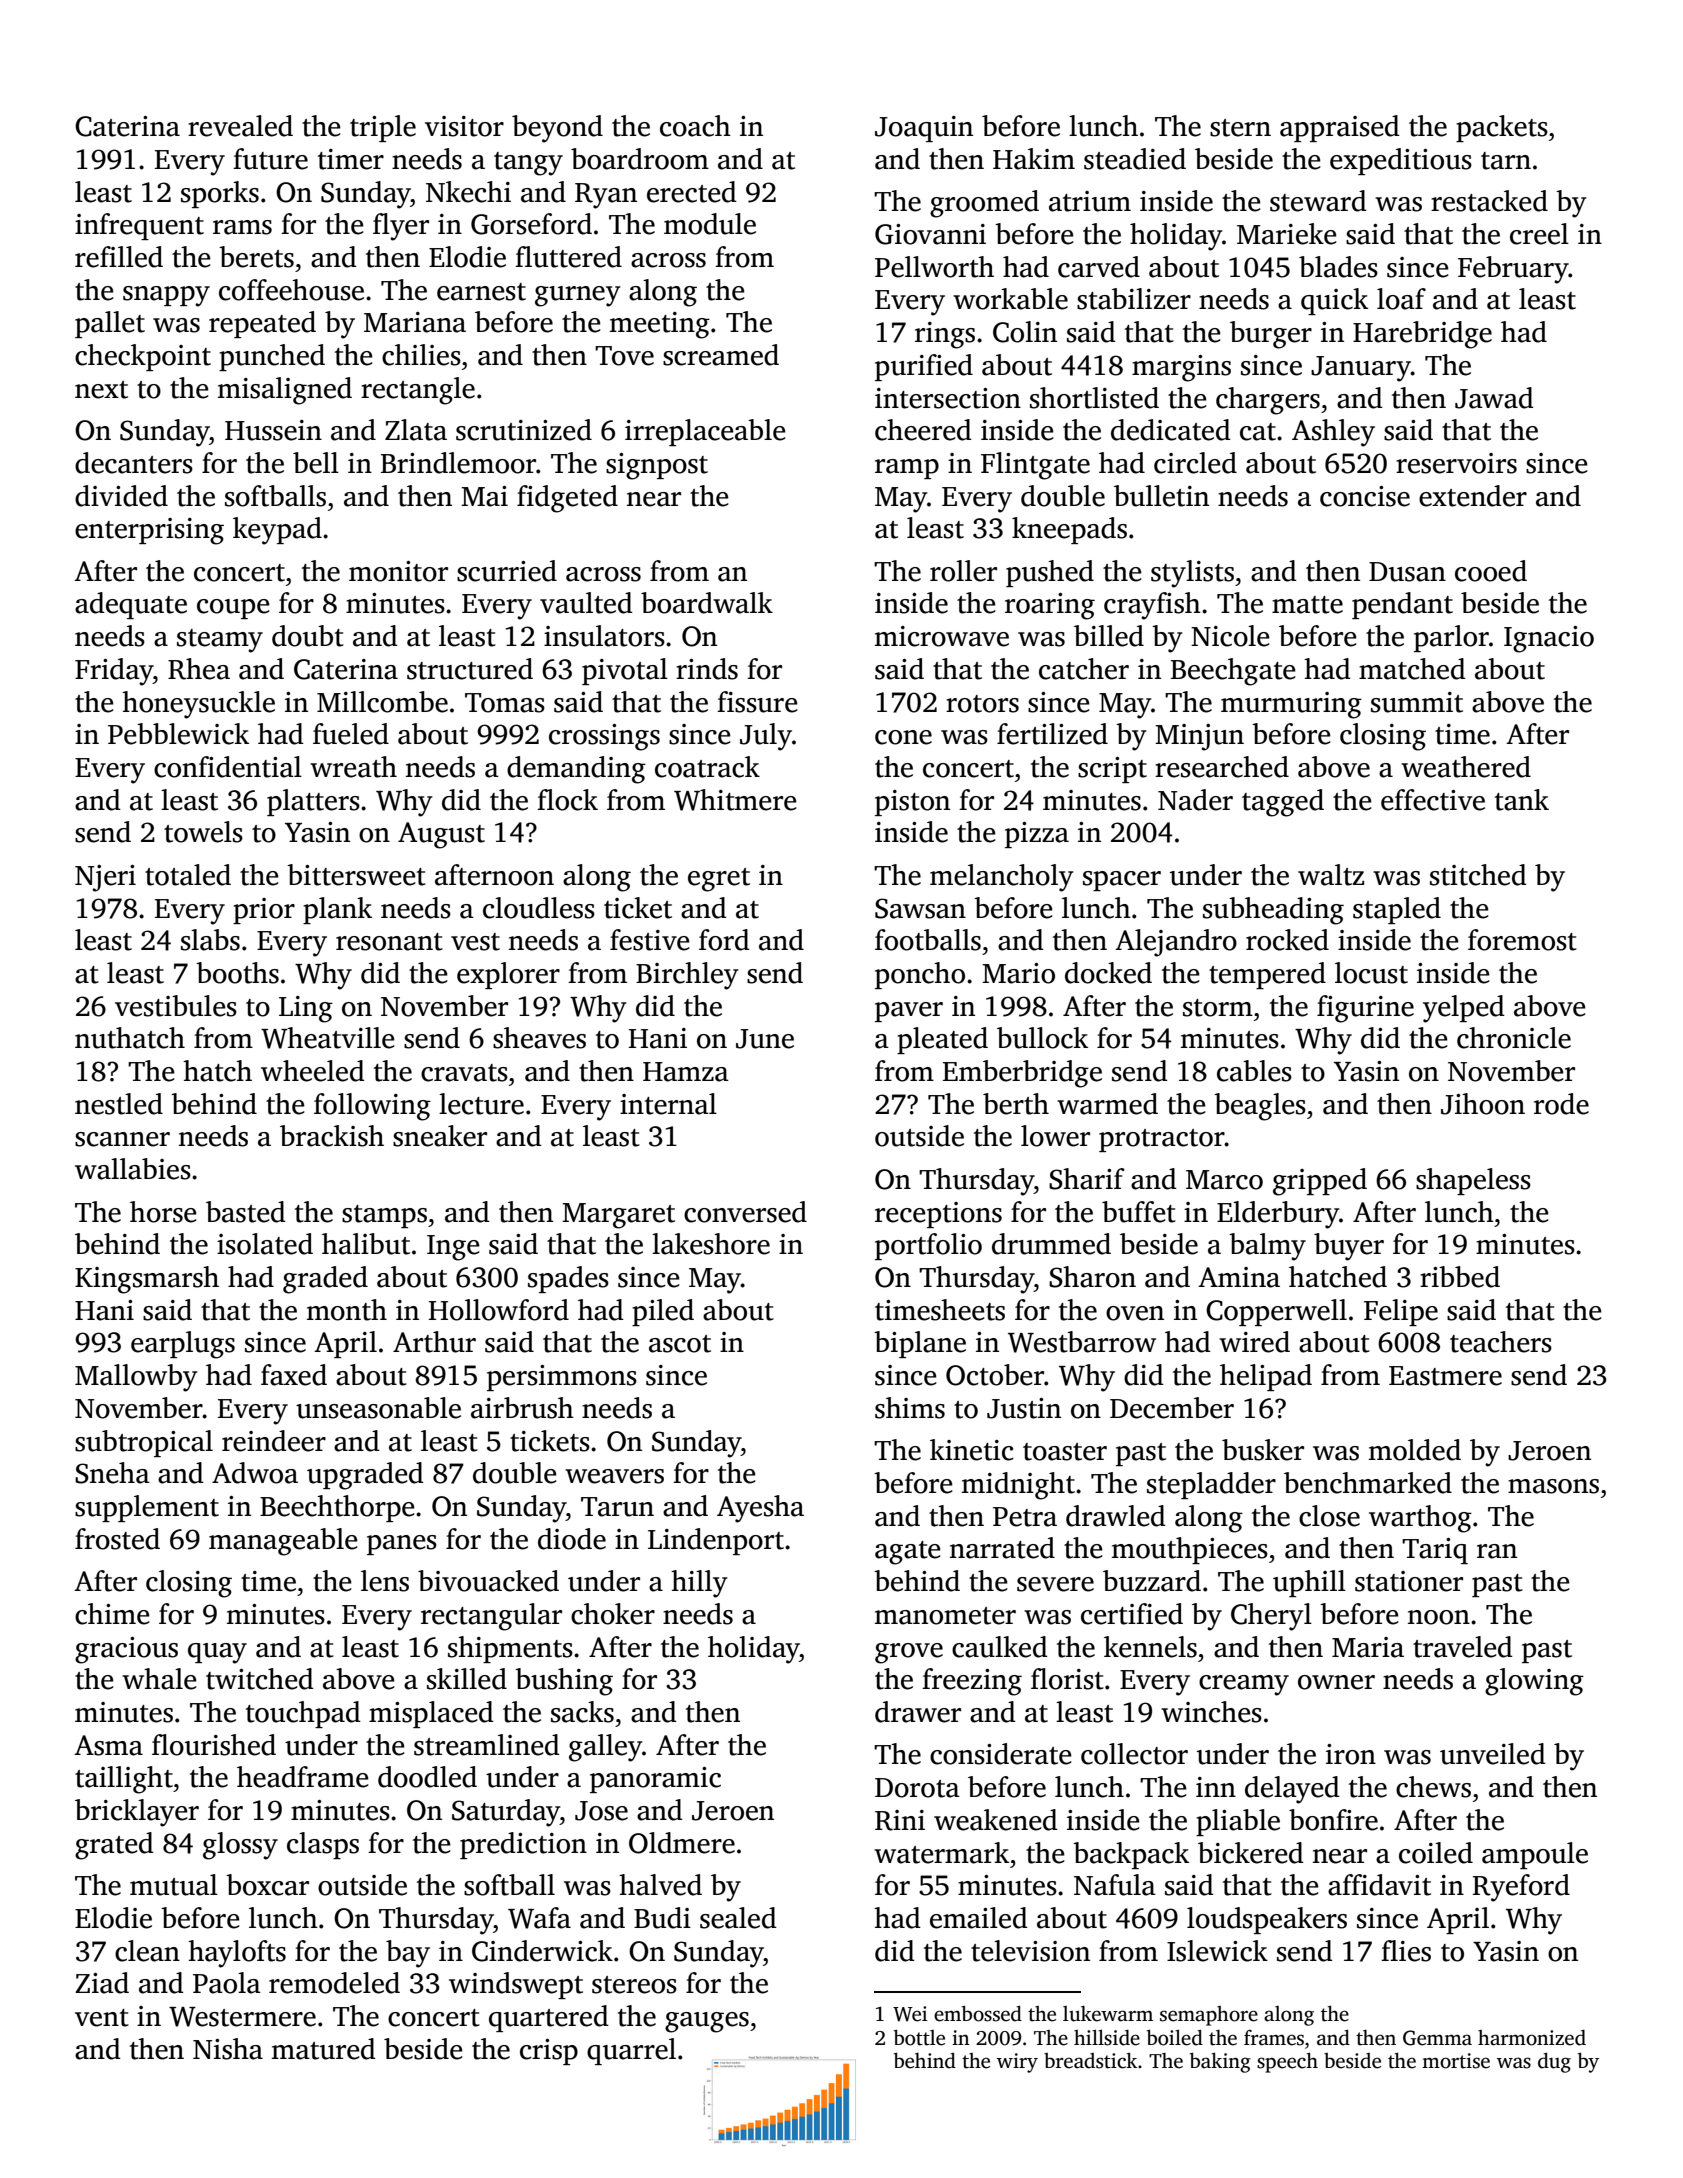 This image has width=1683, height=2178. What do you see at coordinates (979, 1918) in the image?
I see `emailed` at bounding box center [979, 1918].
